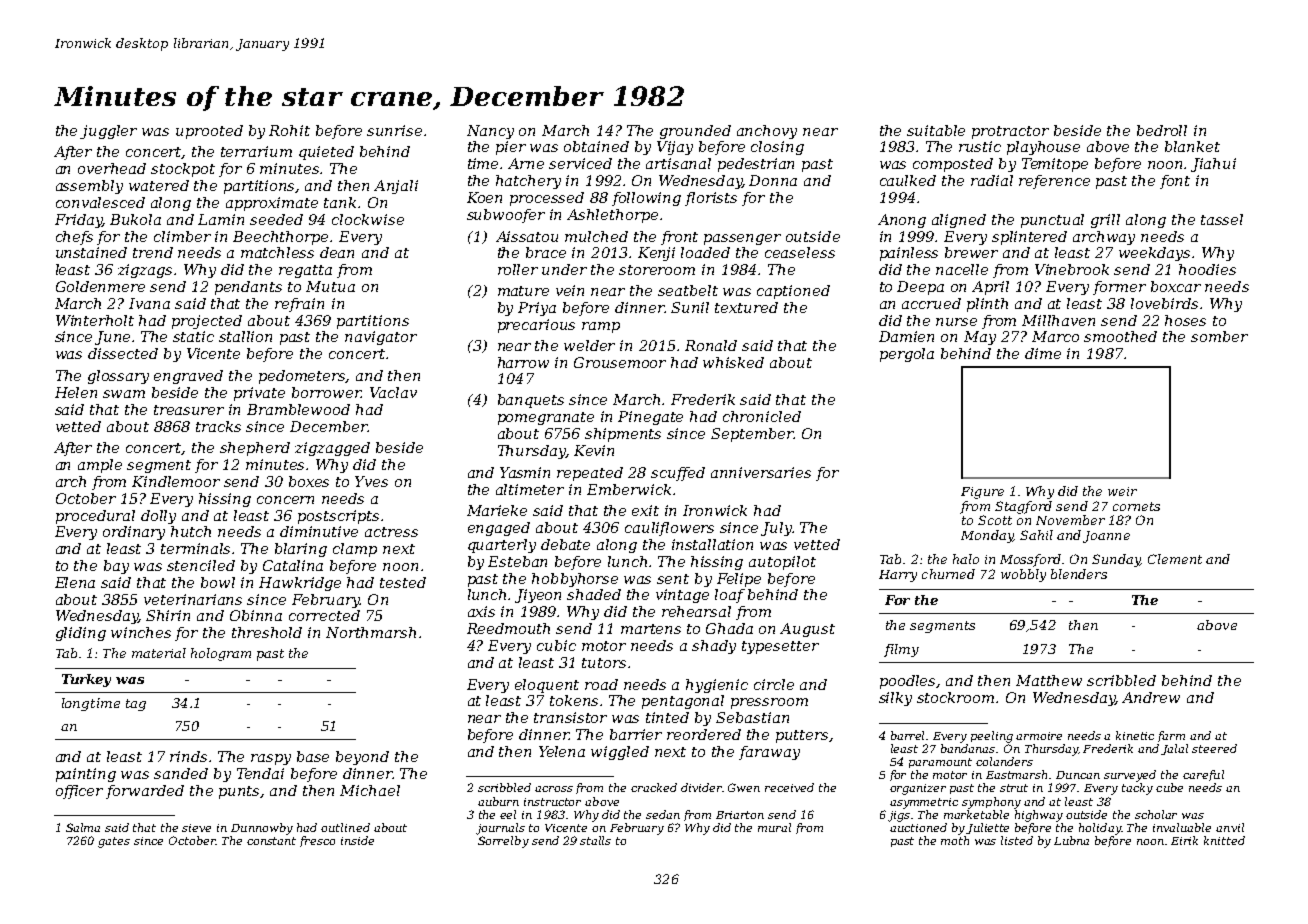 The height and width of the screenshot is (924, 1308). What do you see at coordinates (76, 392) in the screenshot?
I see `Helen` at bounding box center [76, 392].
